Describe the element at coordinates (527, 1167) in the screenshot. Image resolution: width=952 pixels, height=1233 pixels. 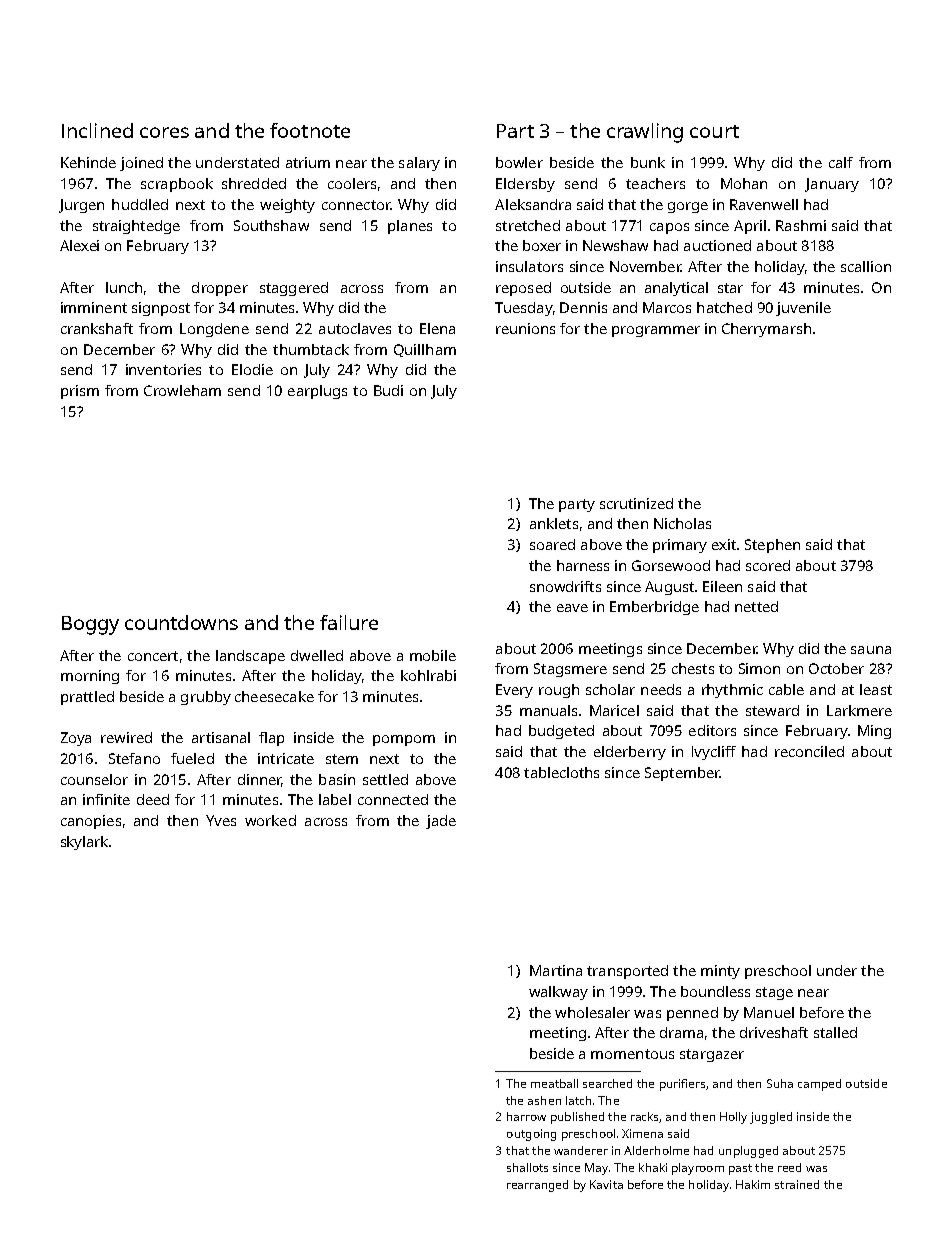
I see `shallots` at that location.
